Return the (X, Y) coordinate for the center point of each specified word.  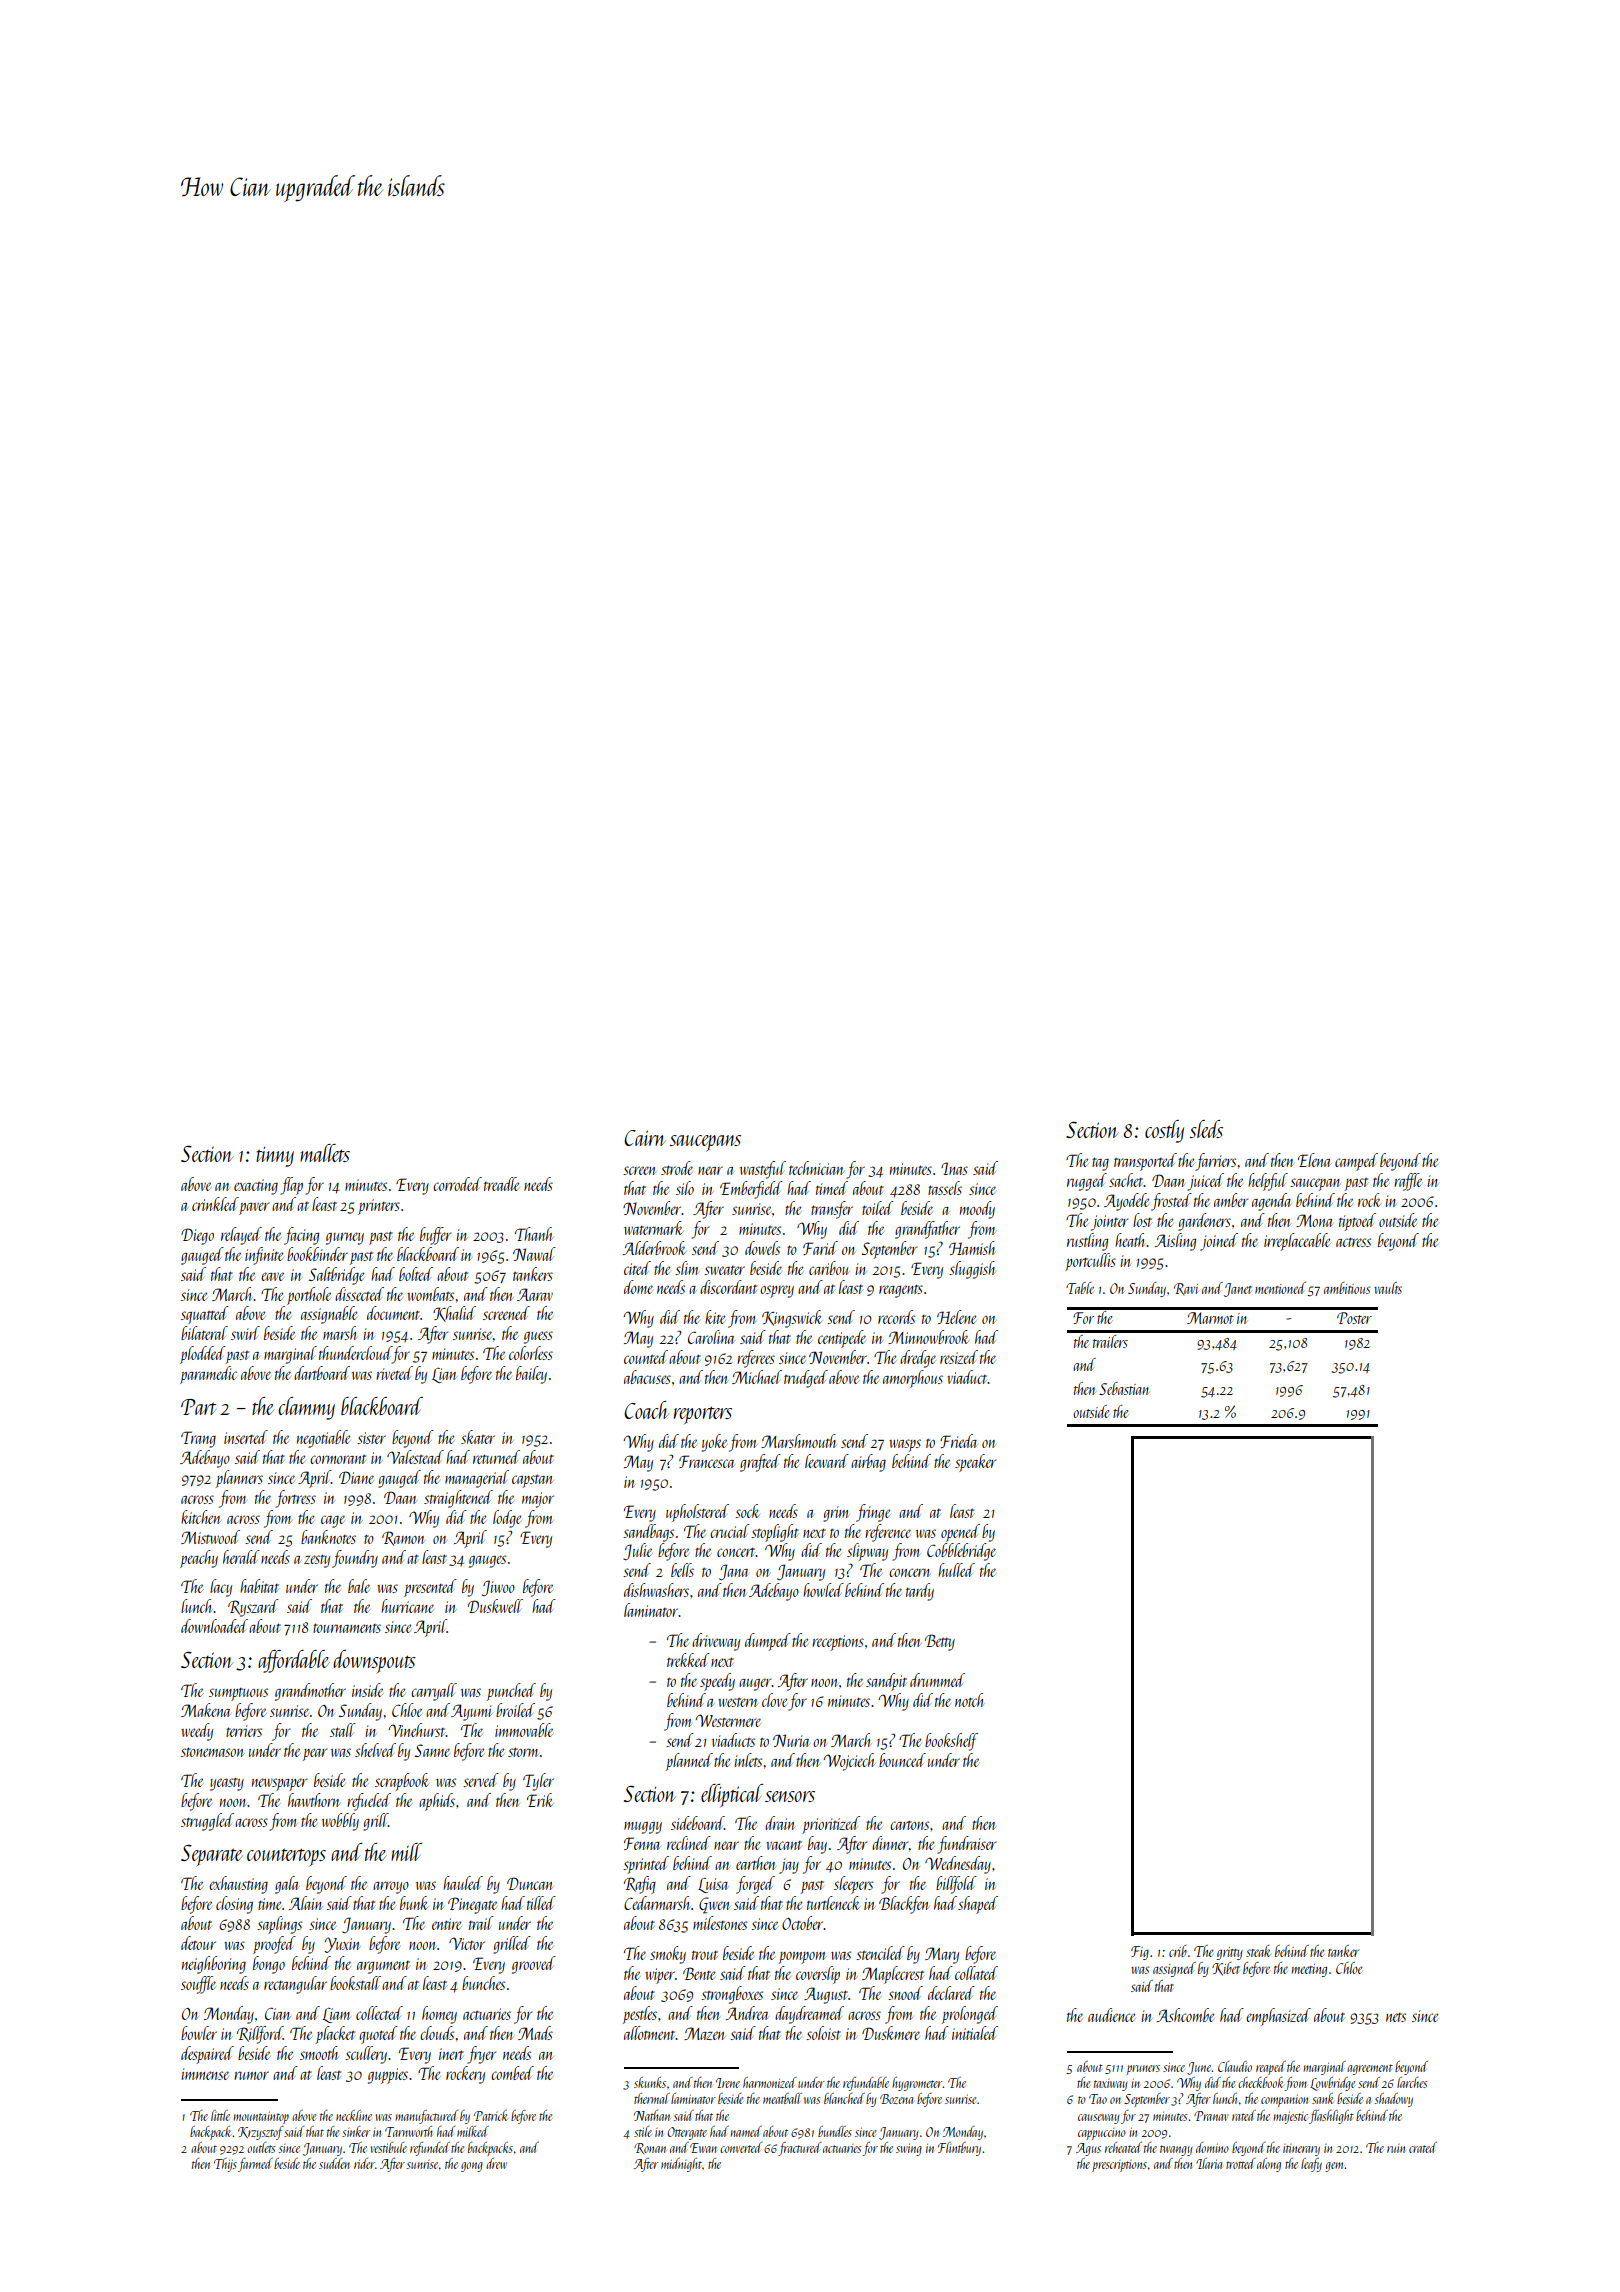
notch (969, 1700)
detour (198, 1943)
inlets (748, 1760)
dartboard (322, 1373)
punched (511, 1692)
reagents (901, 1291)
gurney (345, 1238)
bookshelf (951, 1742)
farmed (255, 2165)
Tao (1098, 2099)
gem (1335, 2167)
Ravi (1186, 1289)
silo (685, 1188)
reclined (689, 1843)
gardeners (1204, 1222)
